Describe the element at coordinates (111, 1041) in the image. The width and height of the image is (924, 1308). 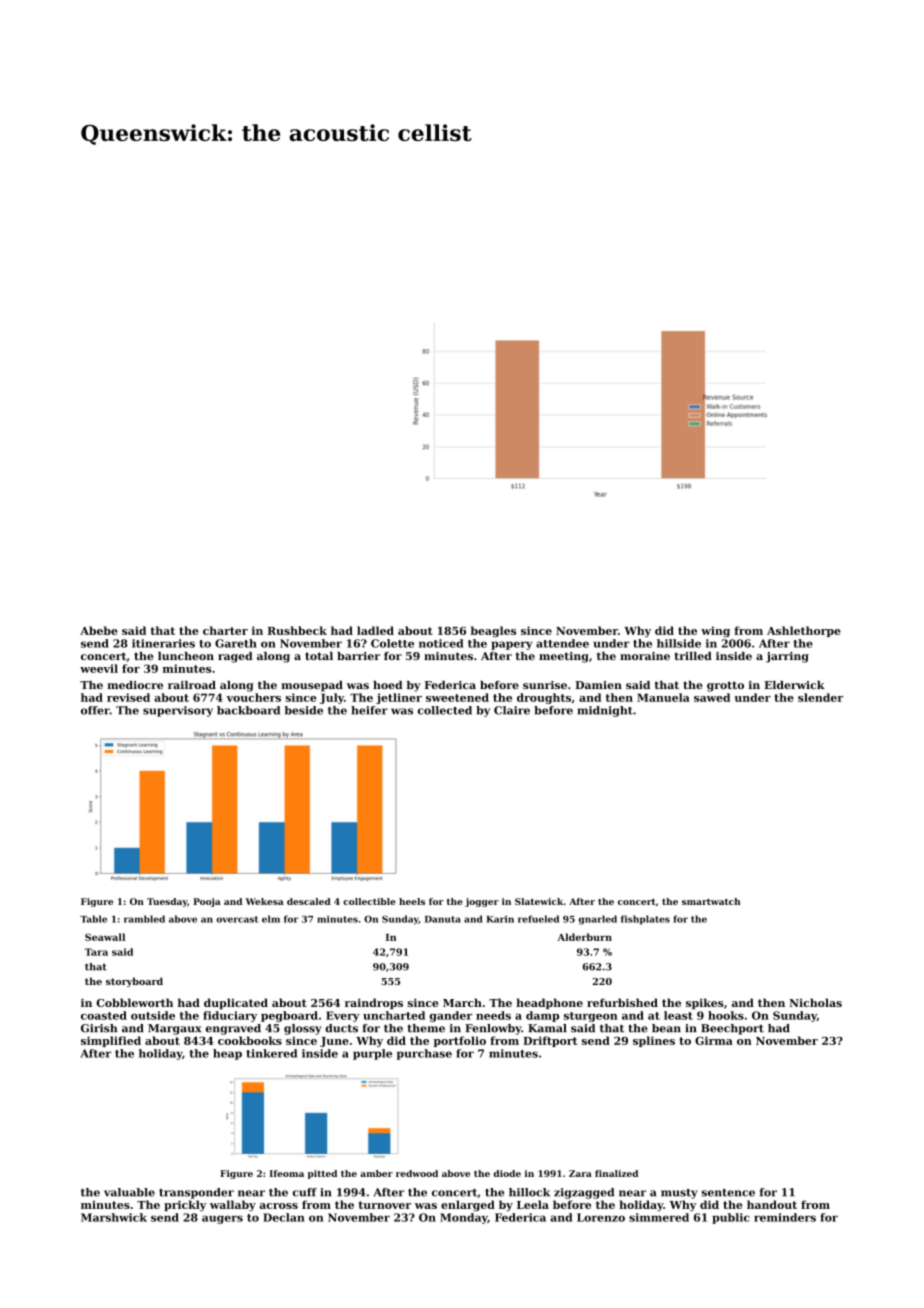
I see `simplified` at that location.
